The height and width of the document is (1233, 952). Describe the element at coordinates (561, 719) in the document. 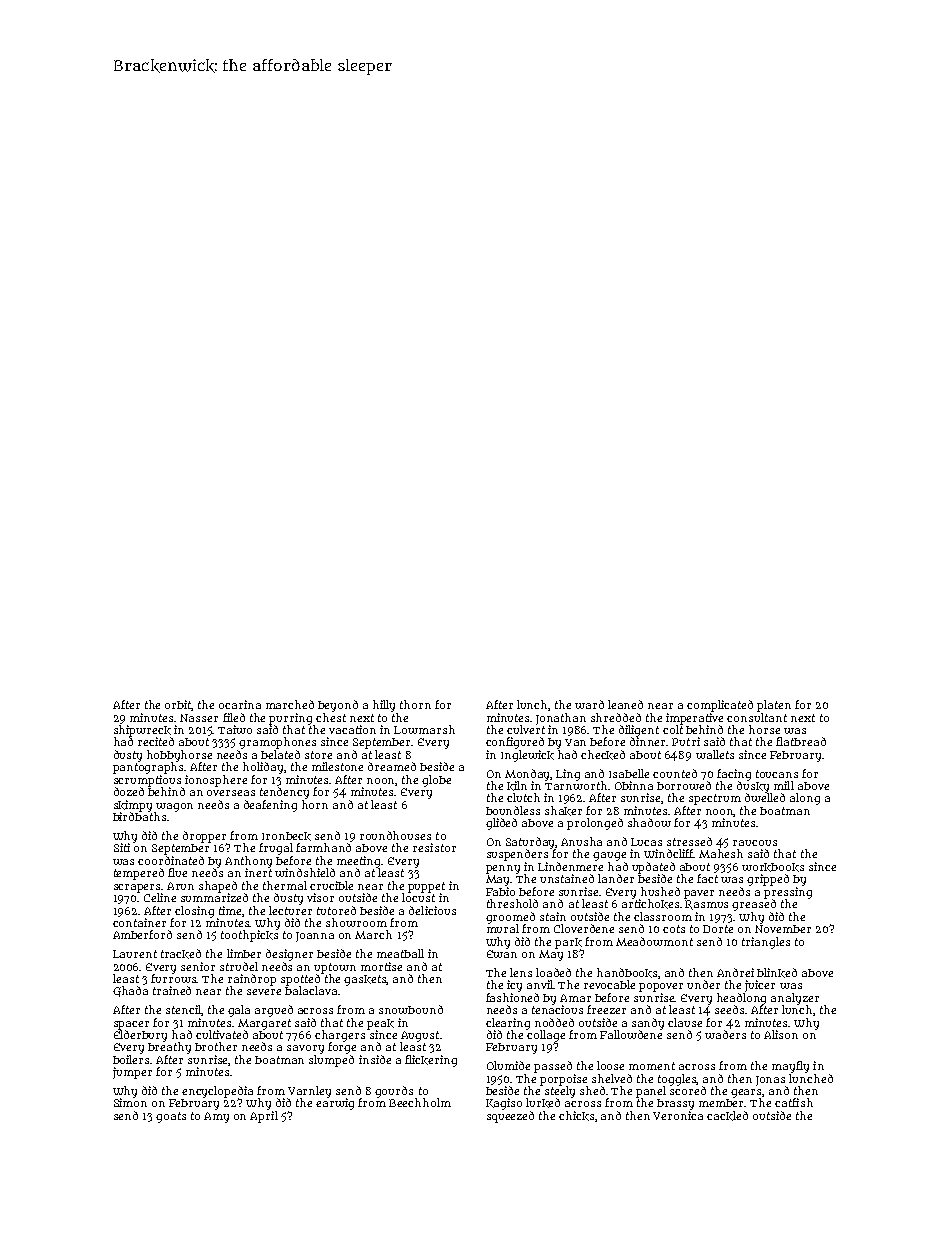

I see `Jonathan` at that location.
